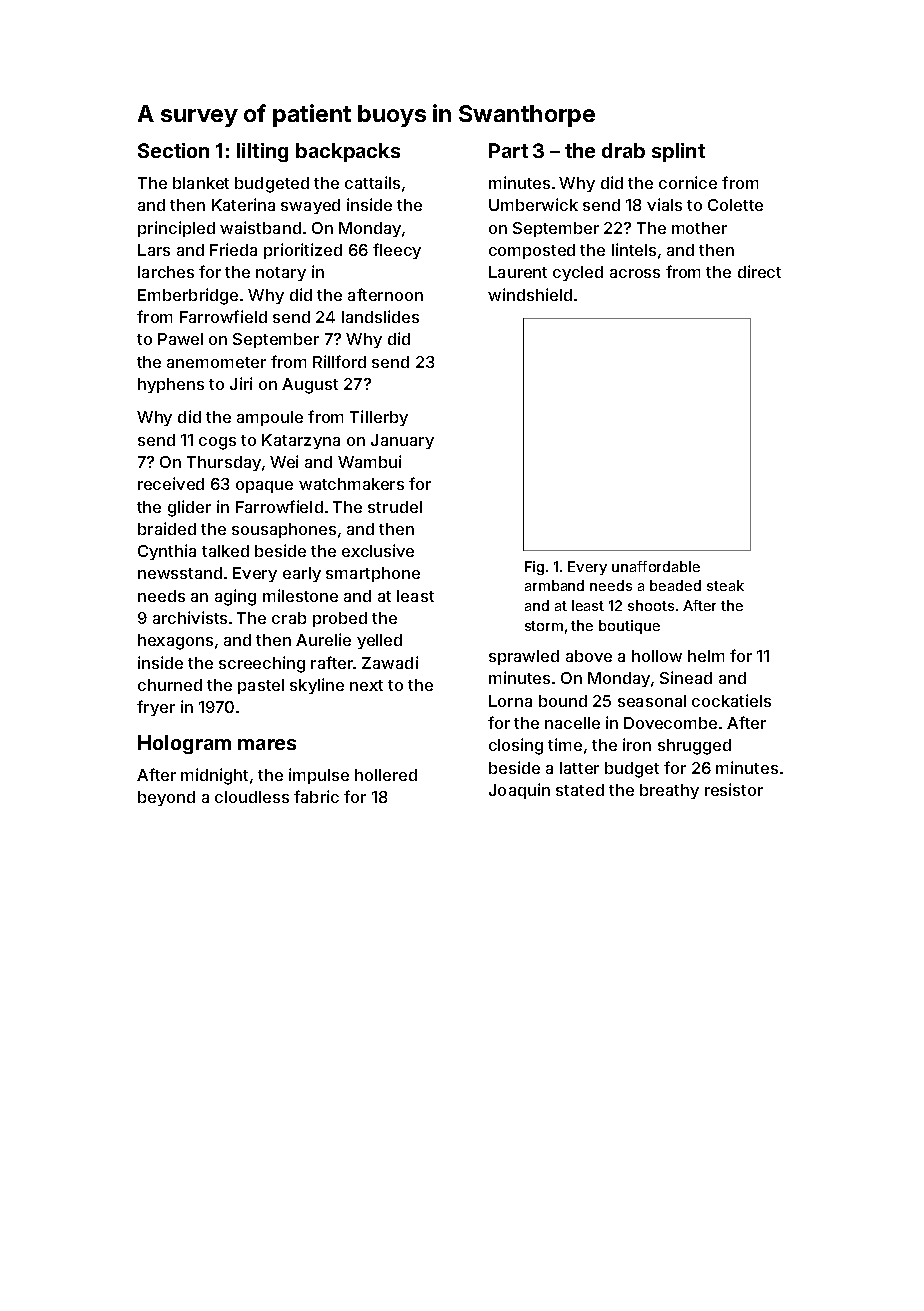 This screenshot has height=1311, width=924. I want to click on Lorna, so click(510, 701).
